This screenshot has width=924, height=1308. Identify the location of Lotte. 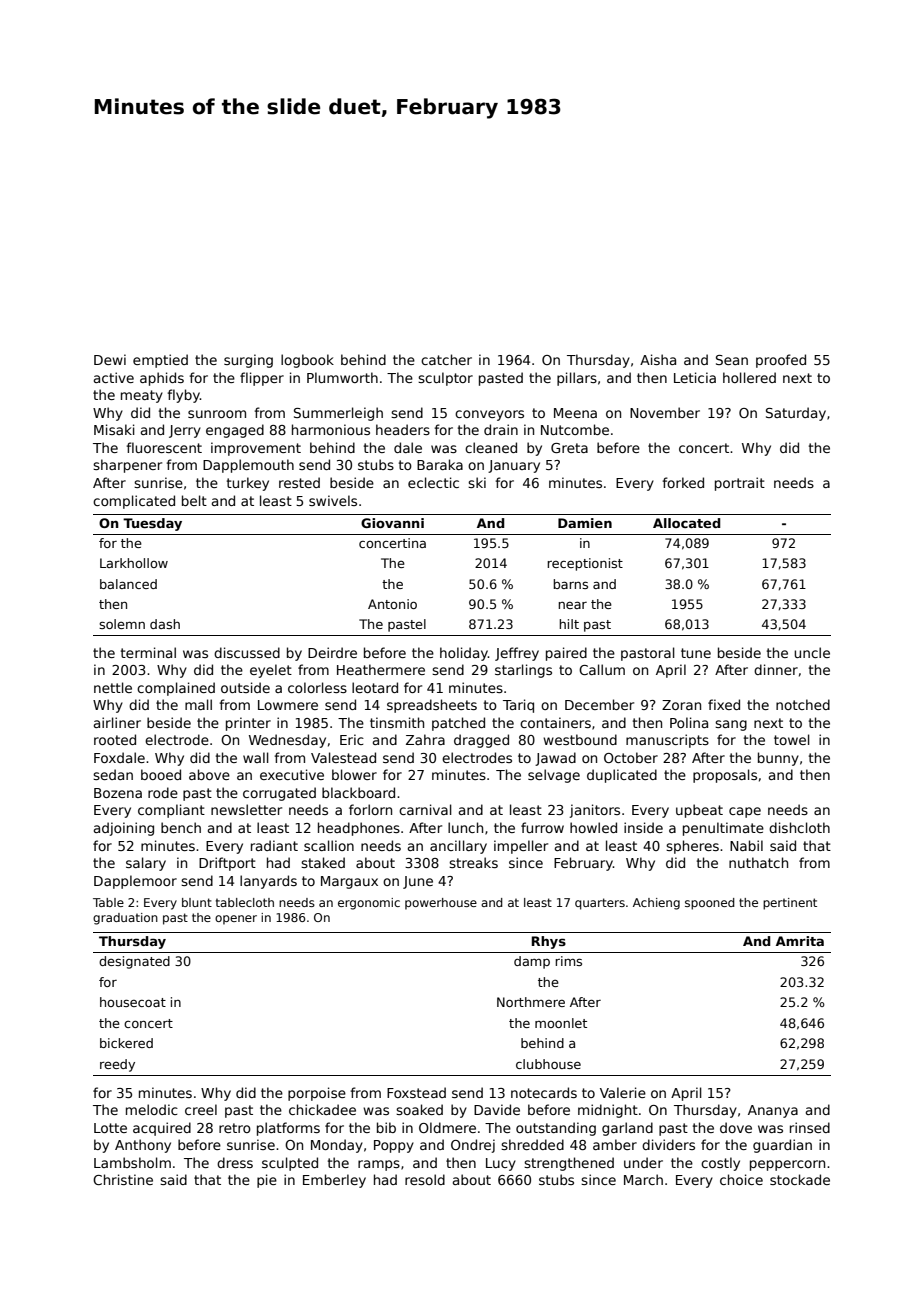
(110, 1128).
